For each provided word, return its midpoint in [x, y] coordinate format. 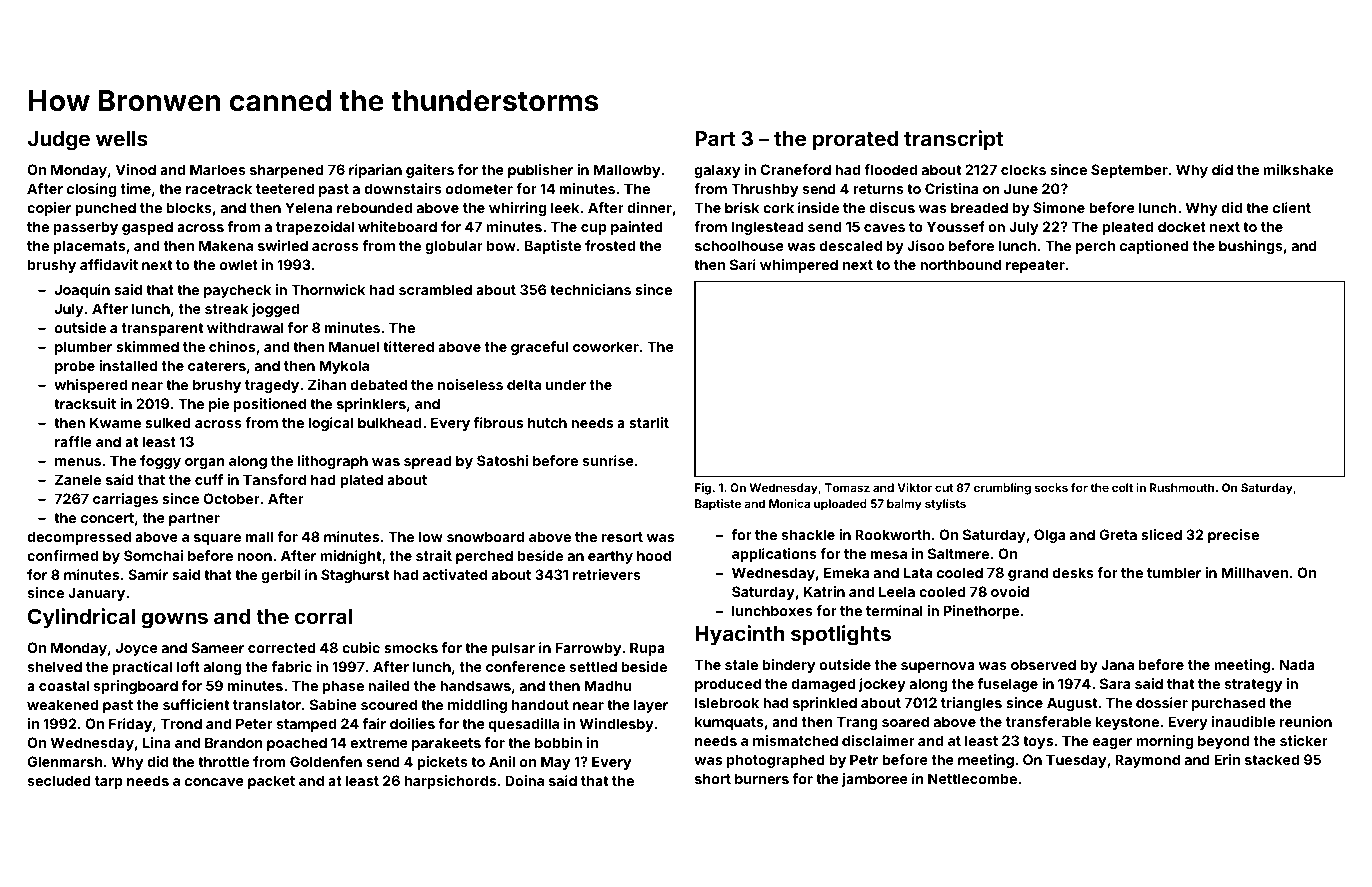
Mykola [344, 367]
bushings [1251, 247]
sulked [168, 422]
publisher [540, 171]
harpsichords [450, 782]
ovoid [1010, 591]
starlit [649, 422]
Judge [58, 141]
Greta [1118, 534]
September [1129, 171]
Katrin [824, 591]
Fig [703, 489]
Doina [524, 780]
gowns [174, 620]
